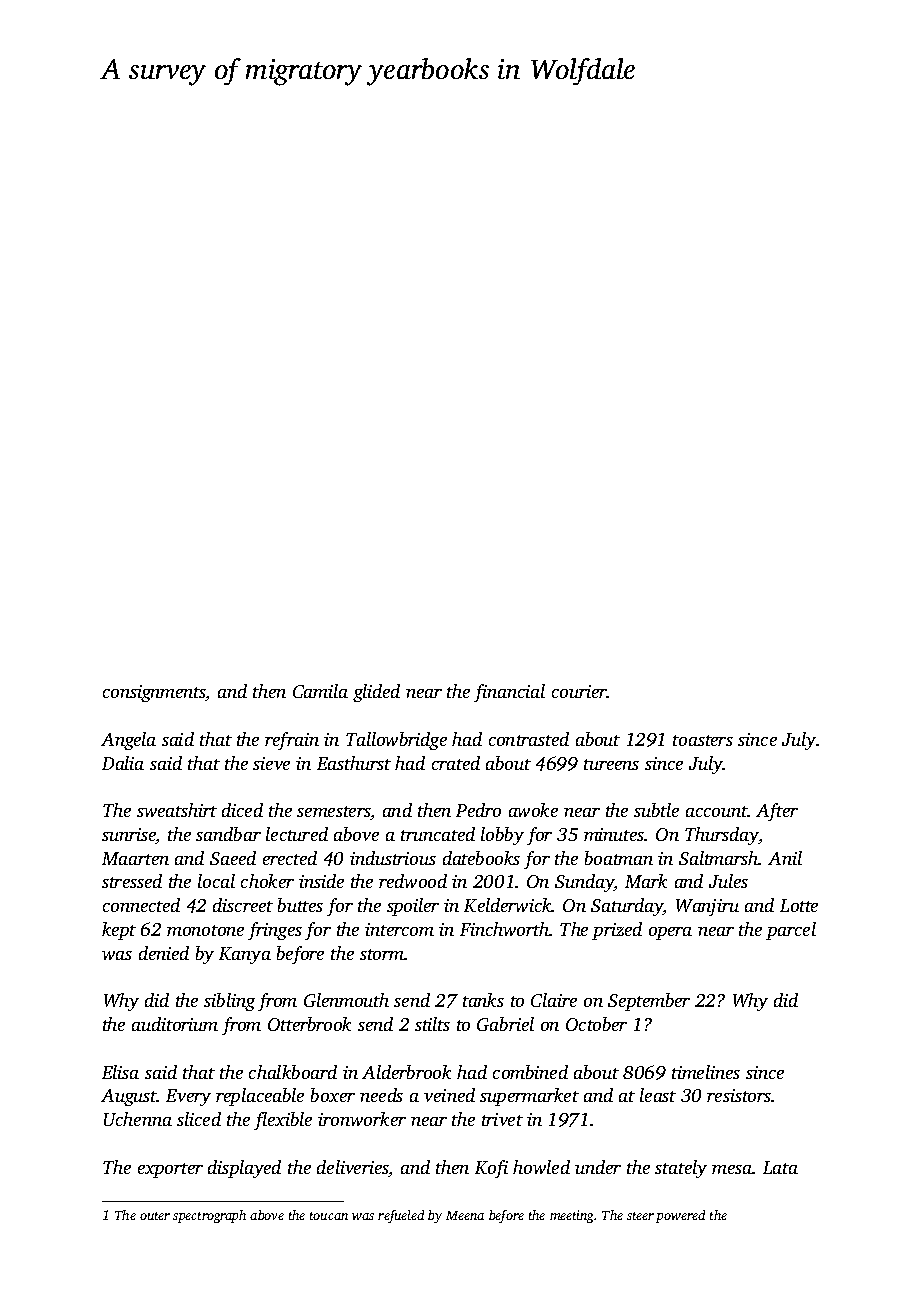 Image resolution: width=924 pixels, height=1314 pixels. I want to click on Dalia, so click(123, 763).
